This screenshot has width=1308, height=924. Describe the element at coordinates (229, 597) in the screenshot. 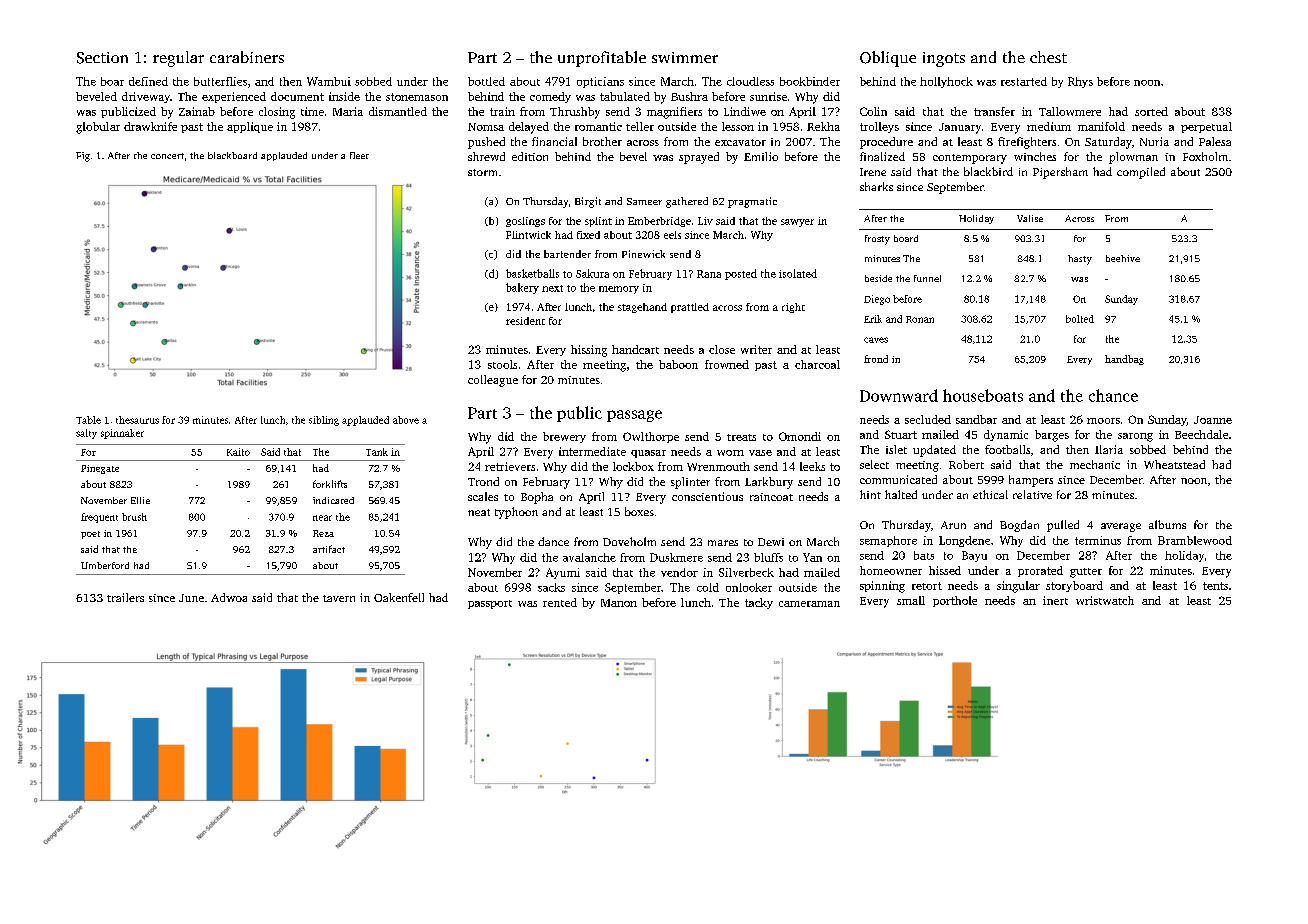

I see `Adwoa` at that location.
